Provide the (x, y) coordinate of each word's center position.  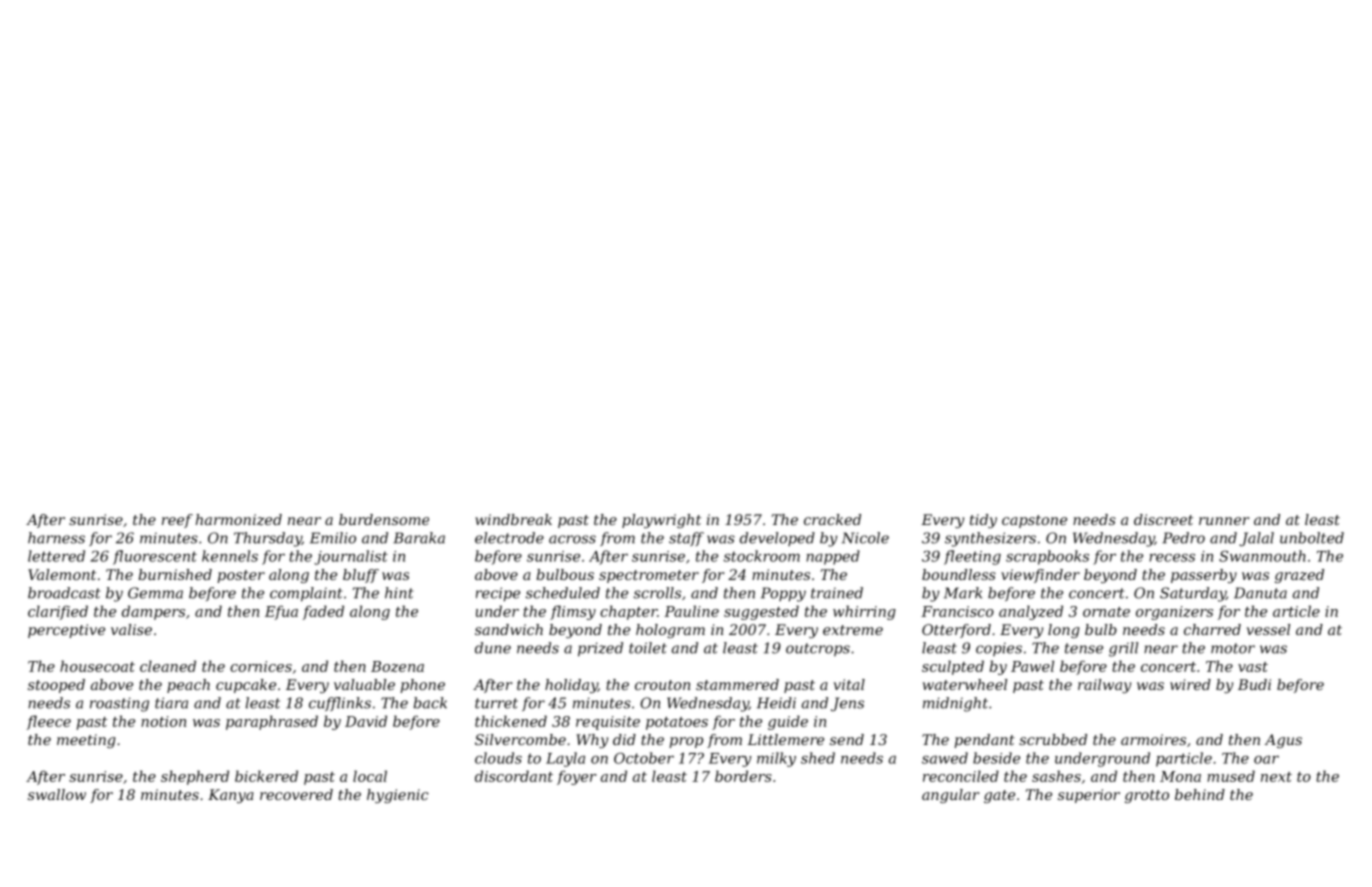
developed (777, 539)
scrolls (657, 593)
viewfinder (1040, 576)
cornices (261, 666)
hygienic (398, 796)
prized (600, 649)
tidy (983, 521)
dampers (153, 612)
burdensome (384, 519)
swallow (57, 794)
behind (1200, 794)
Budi (1254, 684)
